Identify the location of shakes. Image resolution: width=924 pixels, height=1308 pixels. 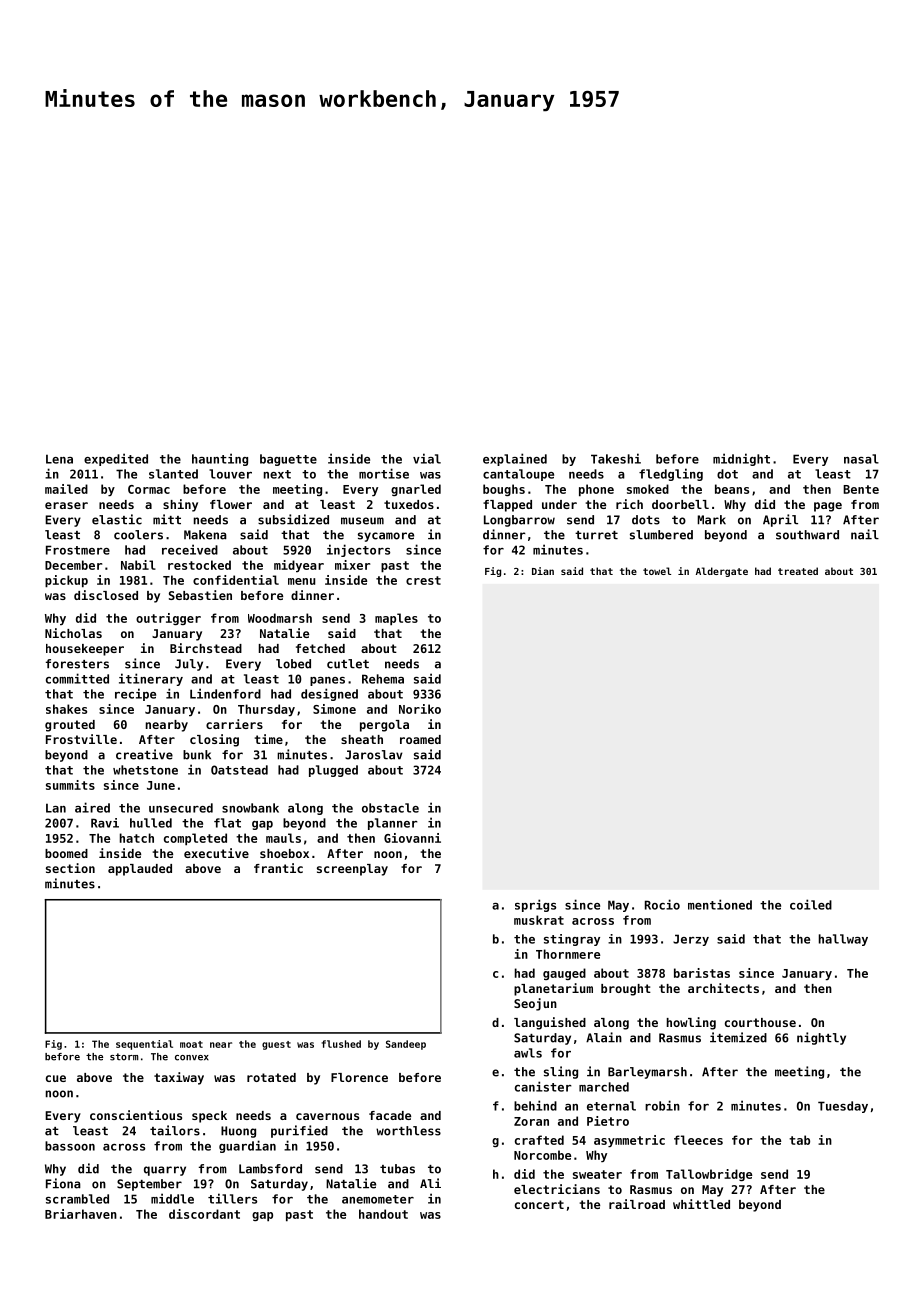
(66, 709).
